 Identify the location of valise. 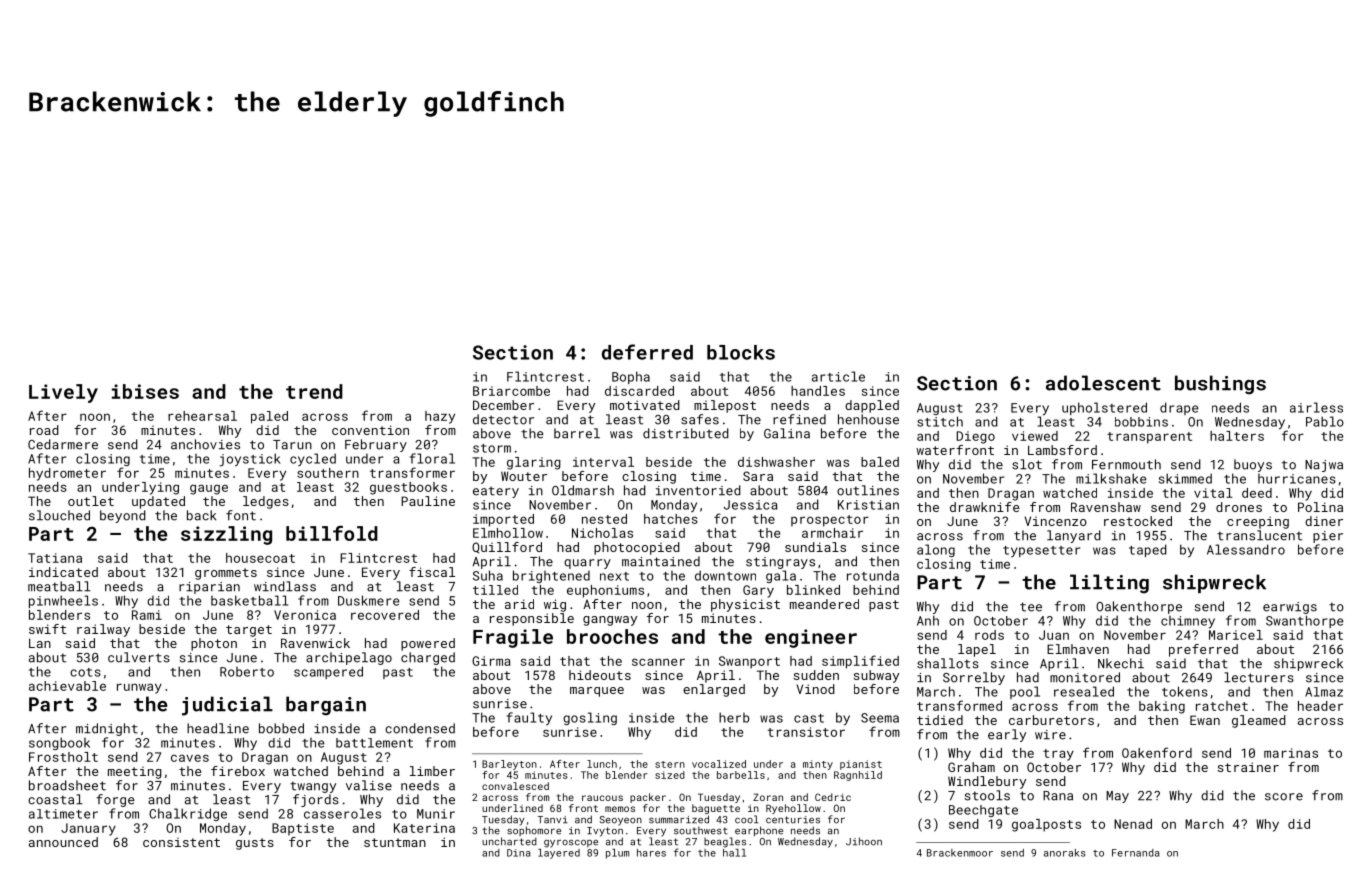
(369, 785).
